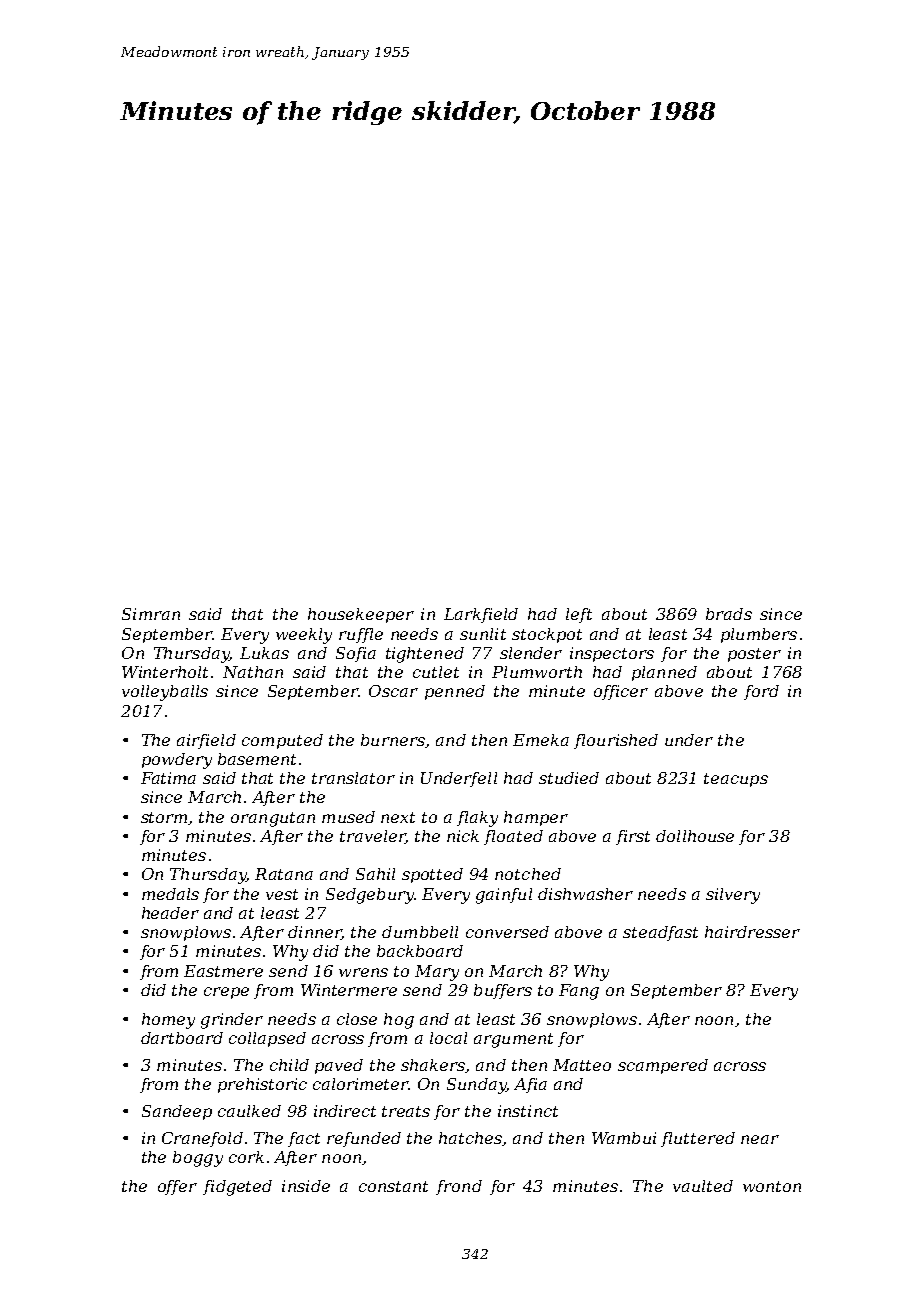 The width and height of the screenshot is (924, 1308). Describe the element at coordinates (151, 614) in the screenshot. I see `Simran` at that location.
